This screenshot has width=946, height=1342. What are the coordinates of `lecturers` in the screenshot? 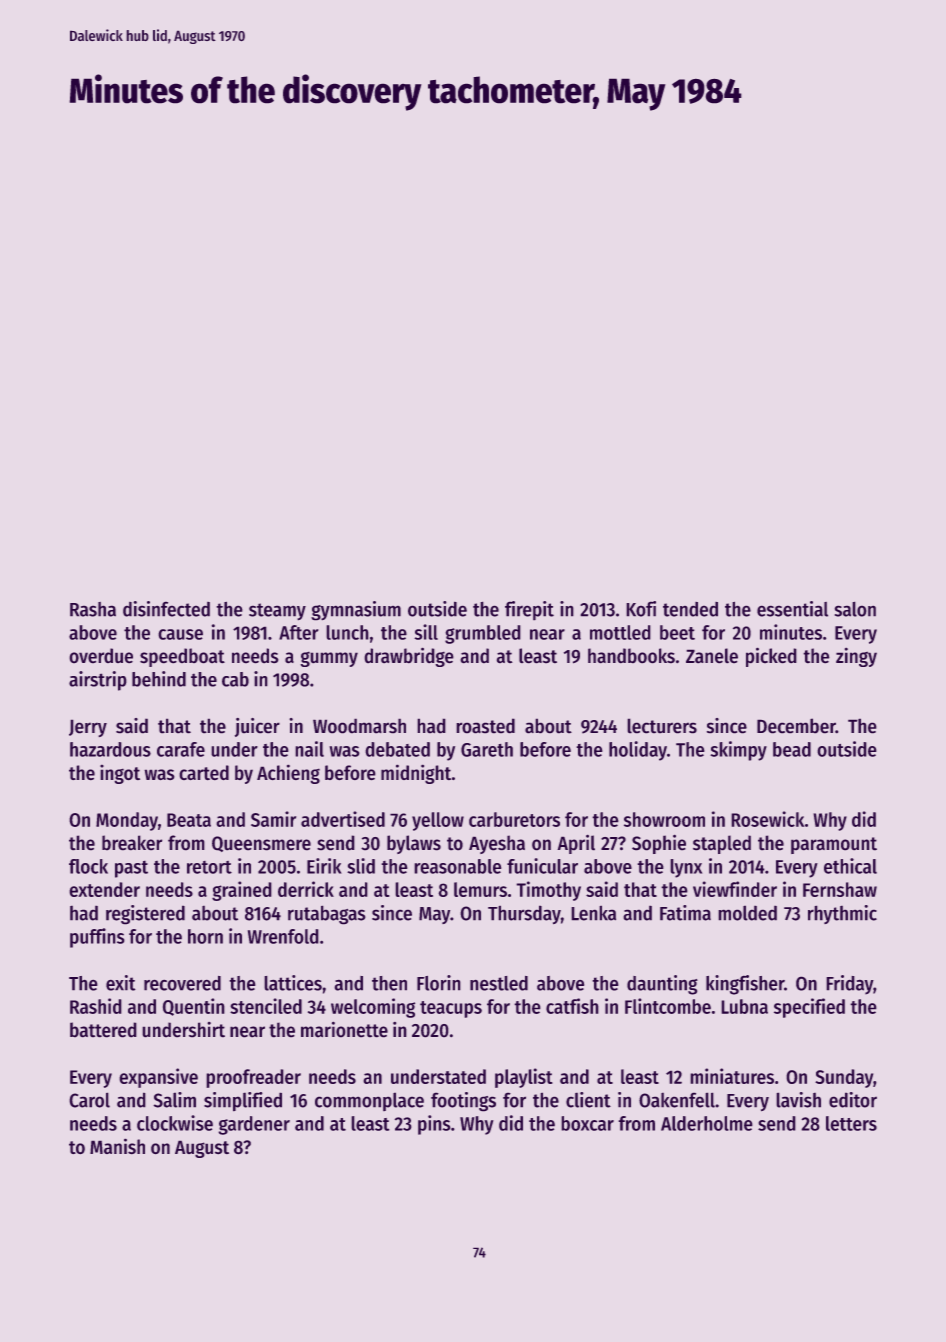 It's located at (662, 726).
